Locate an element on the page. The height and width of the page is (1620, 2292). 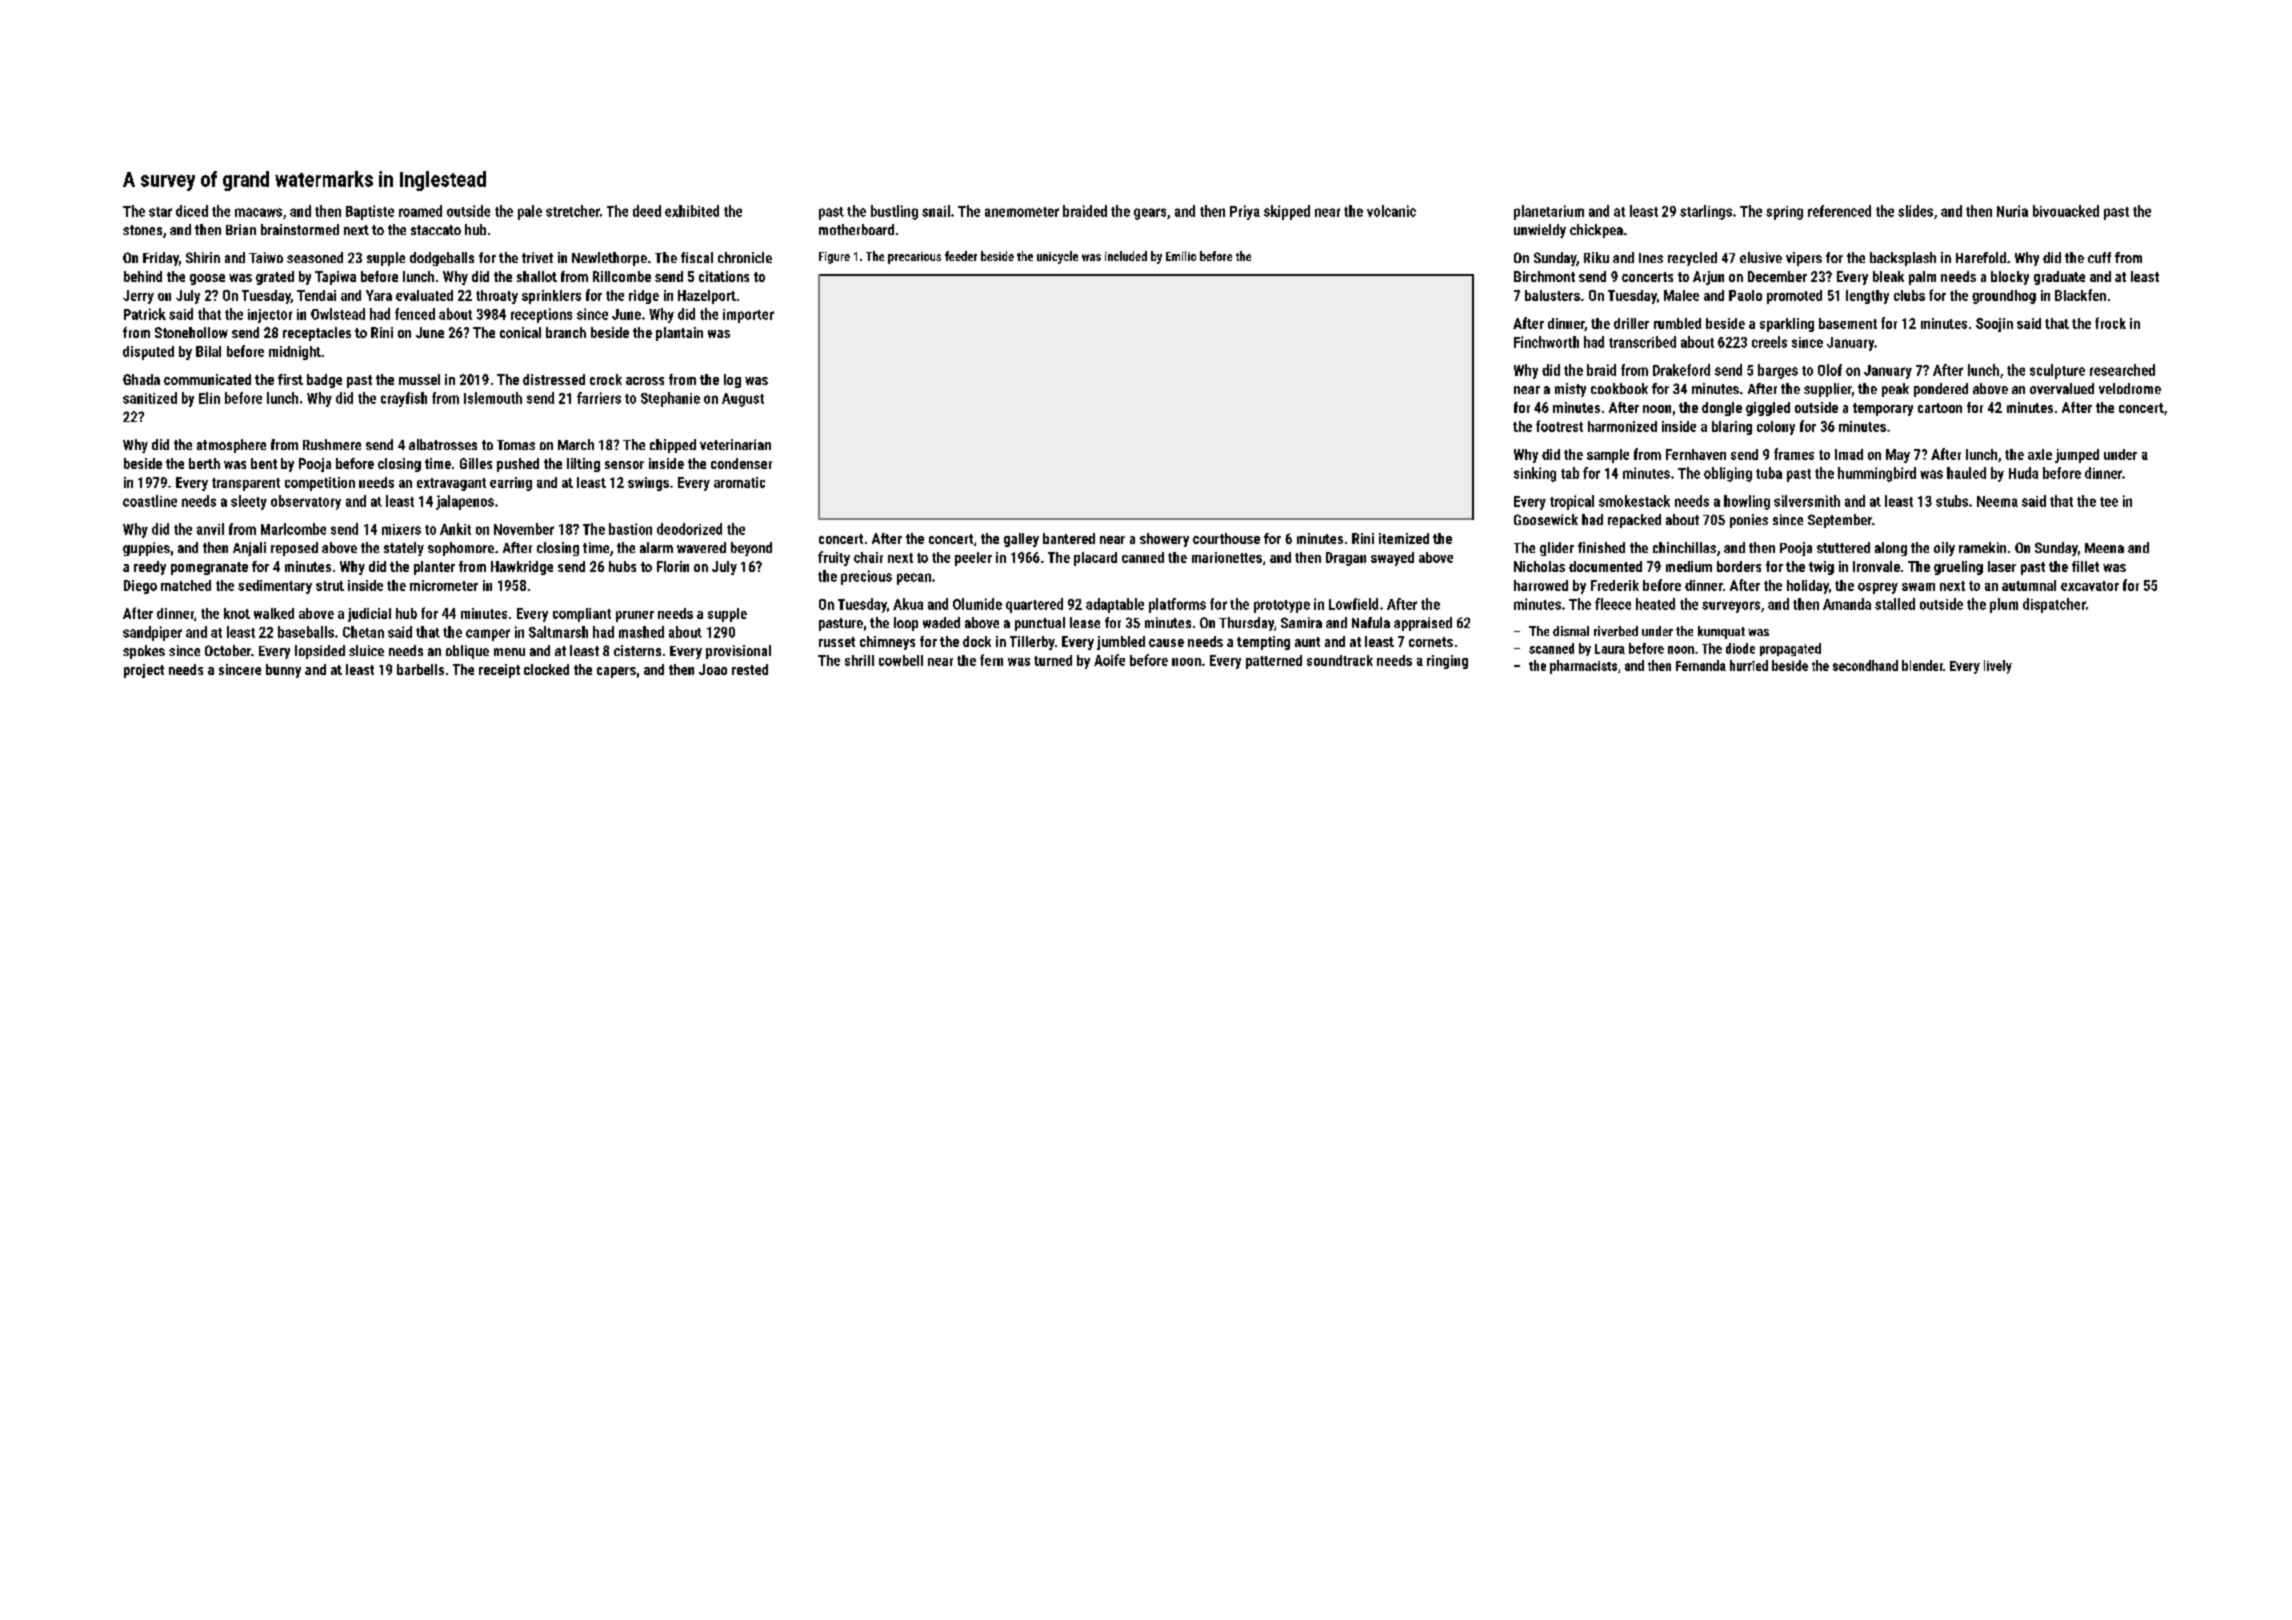
stretcher is located at coordinates (573, 211).
